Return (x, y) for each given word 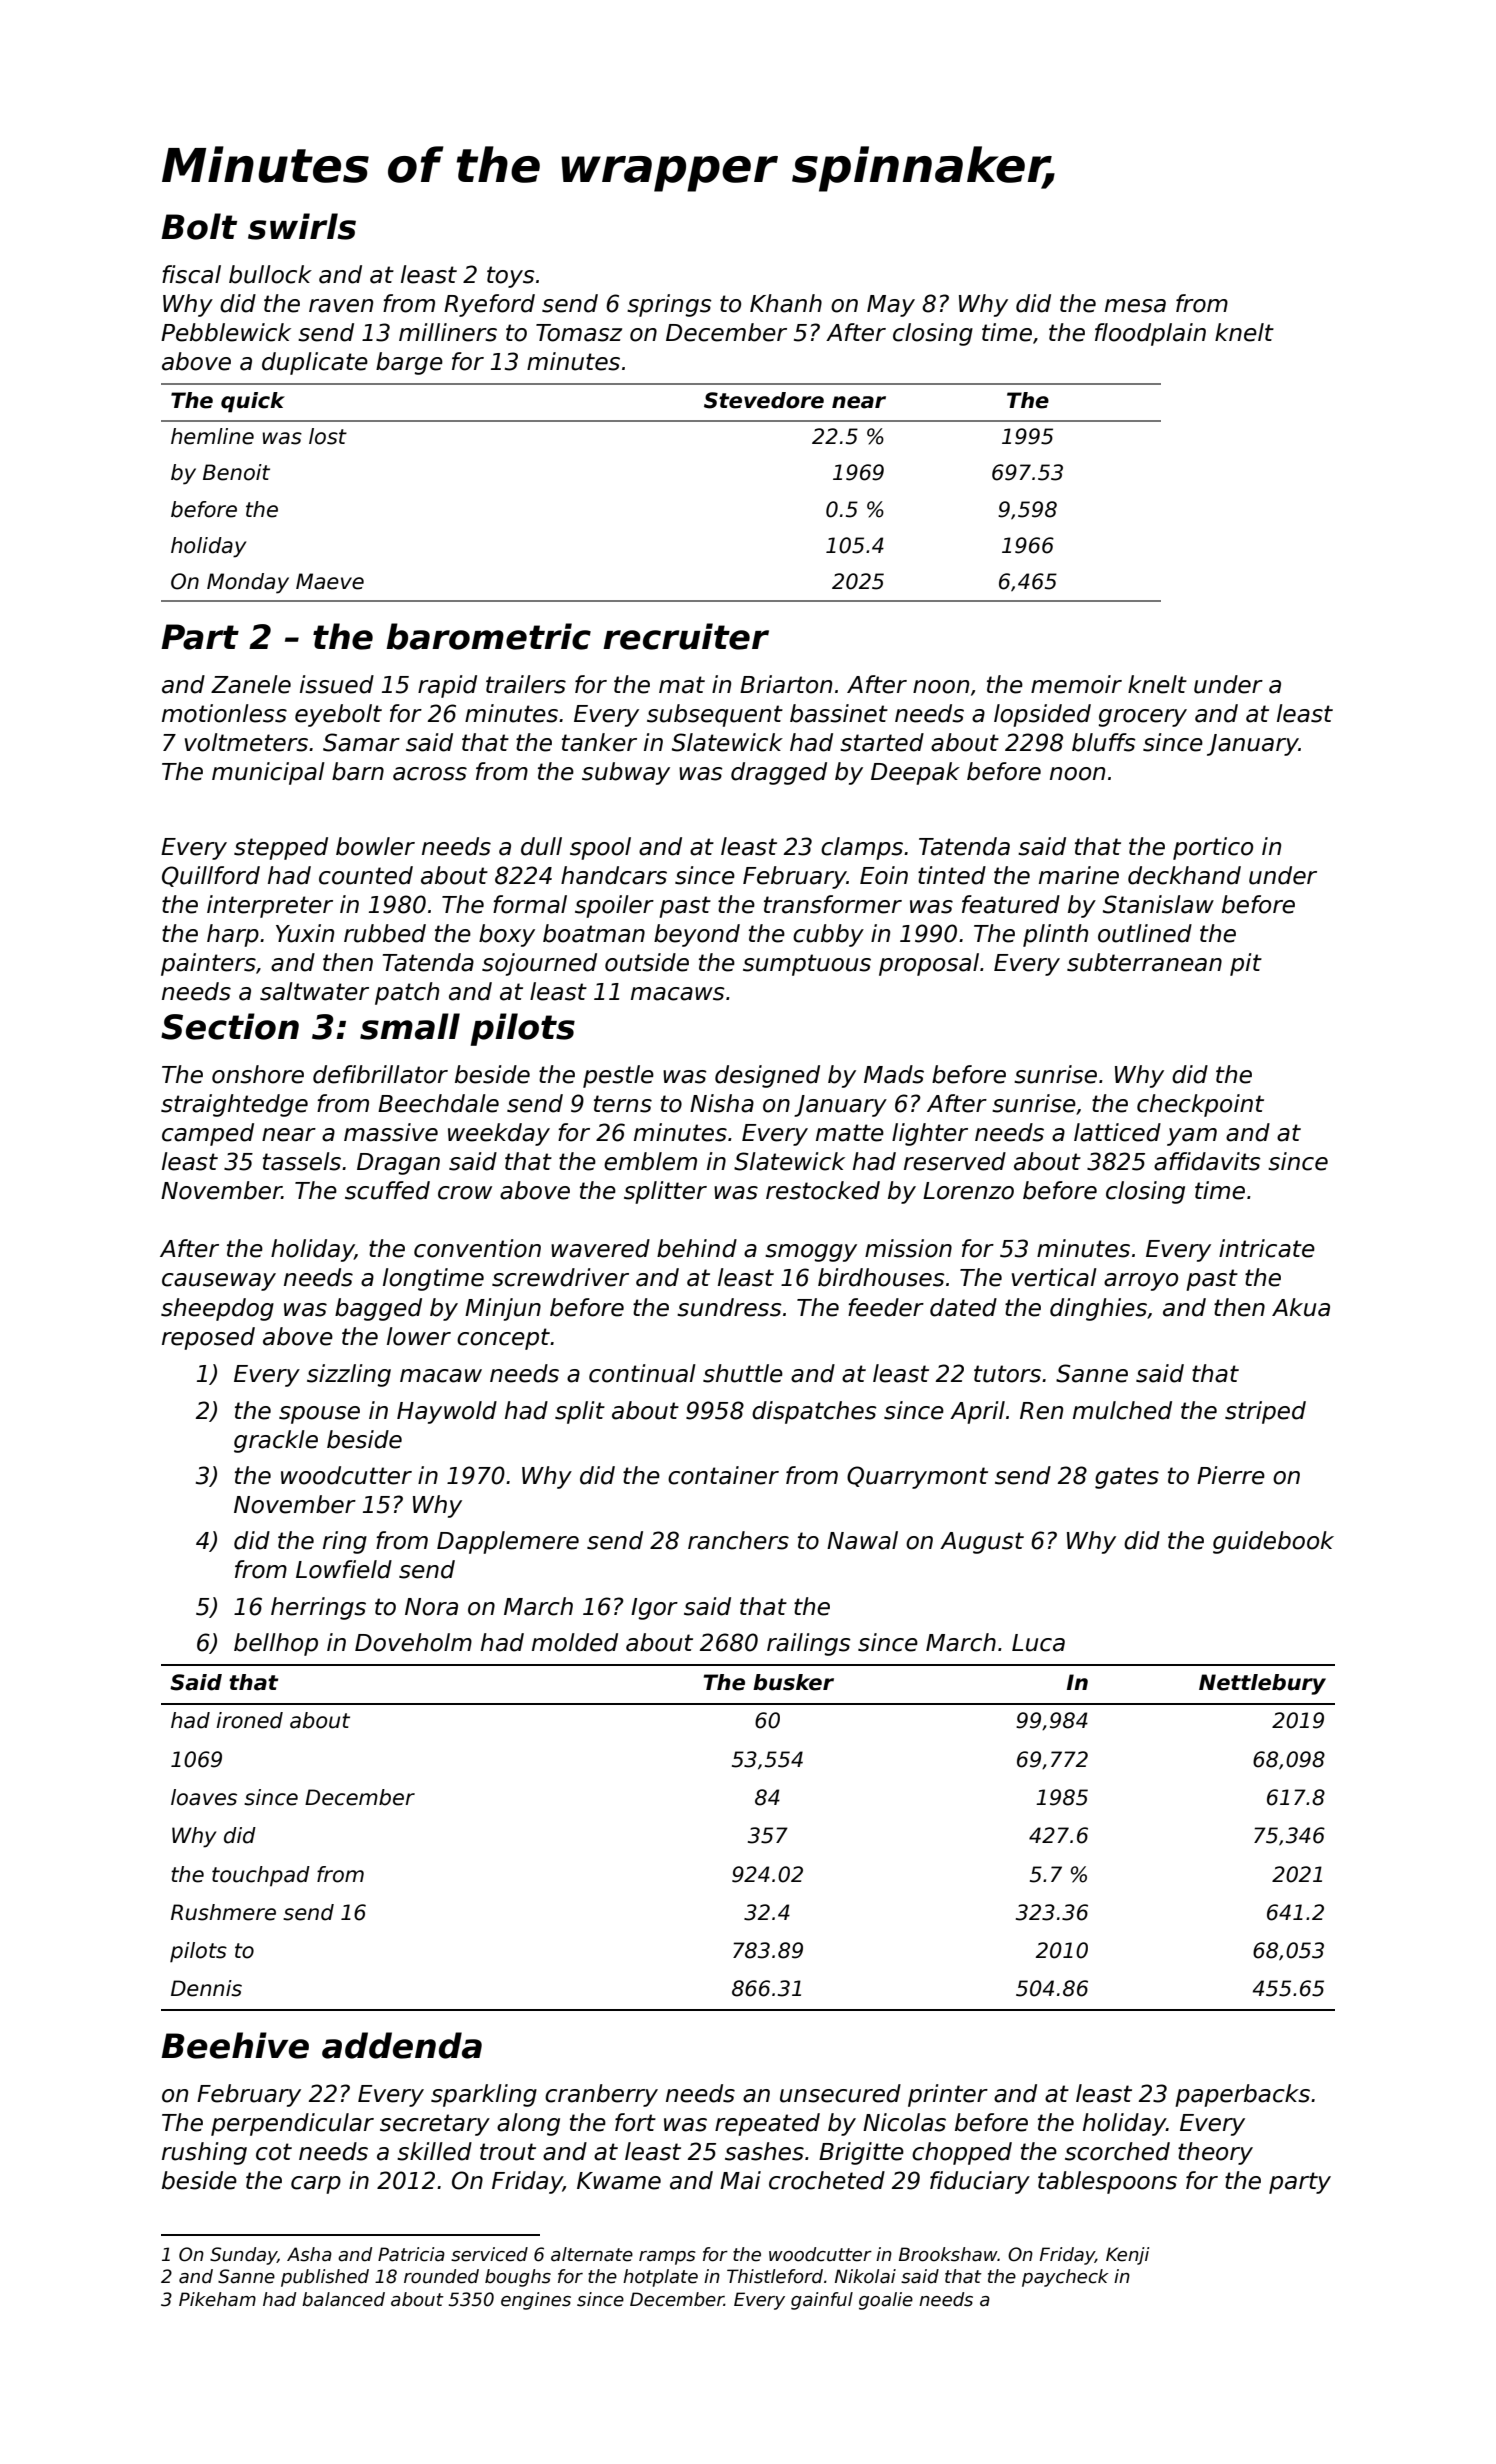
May (891, 306)
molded (575, 1642)
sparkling (484, 2095)
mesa (1135, 306)
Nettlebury (1262, 1684)
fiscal (191, 274)
